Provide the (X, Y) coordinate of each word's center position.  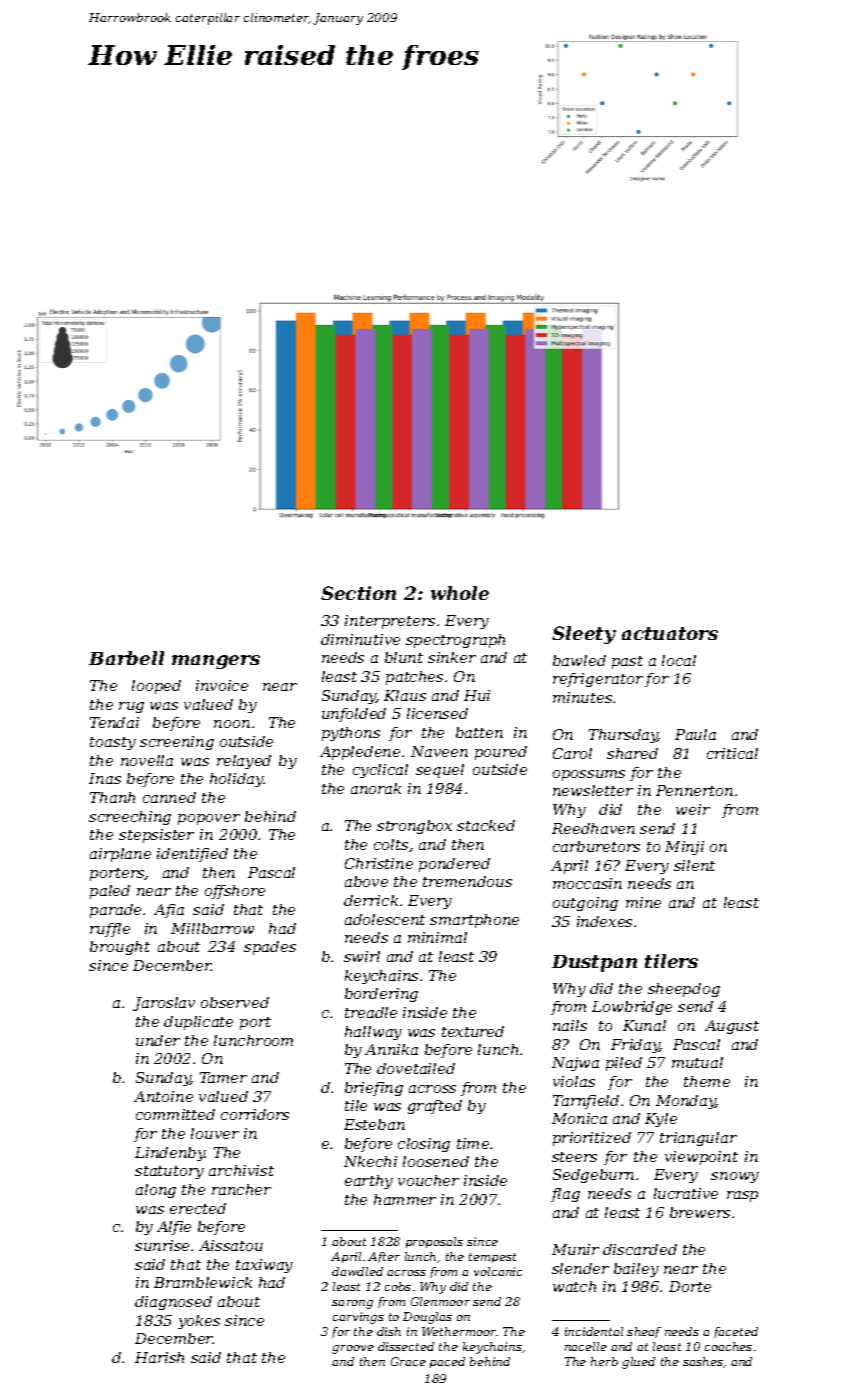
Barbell (126, 658)
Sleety (584, 635)
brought (120, 948)
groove (353, 1349)
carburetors (596, 846)
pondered (454, 865)
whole (460, 593)
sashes (703, 1361)
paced (447, 1362)
